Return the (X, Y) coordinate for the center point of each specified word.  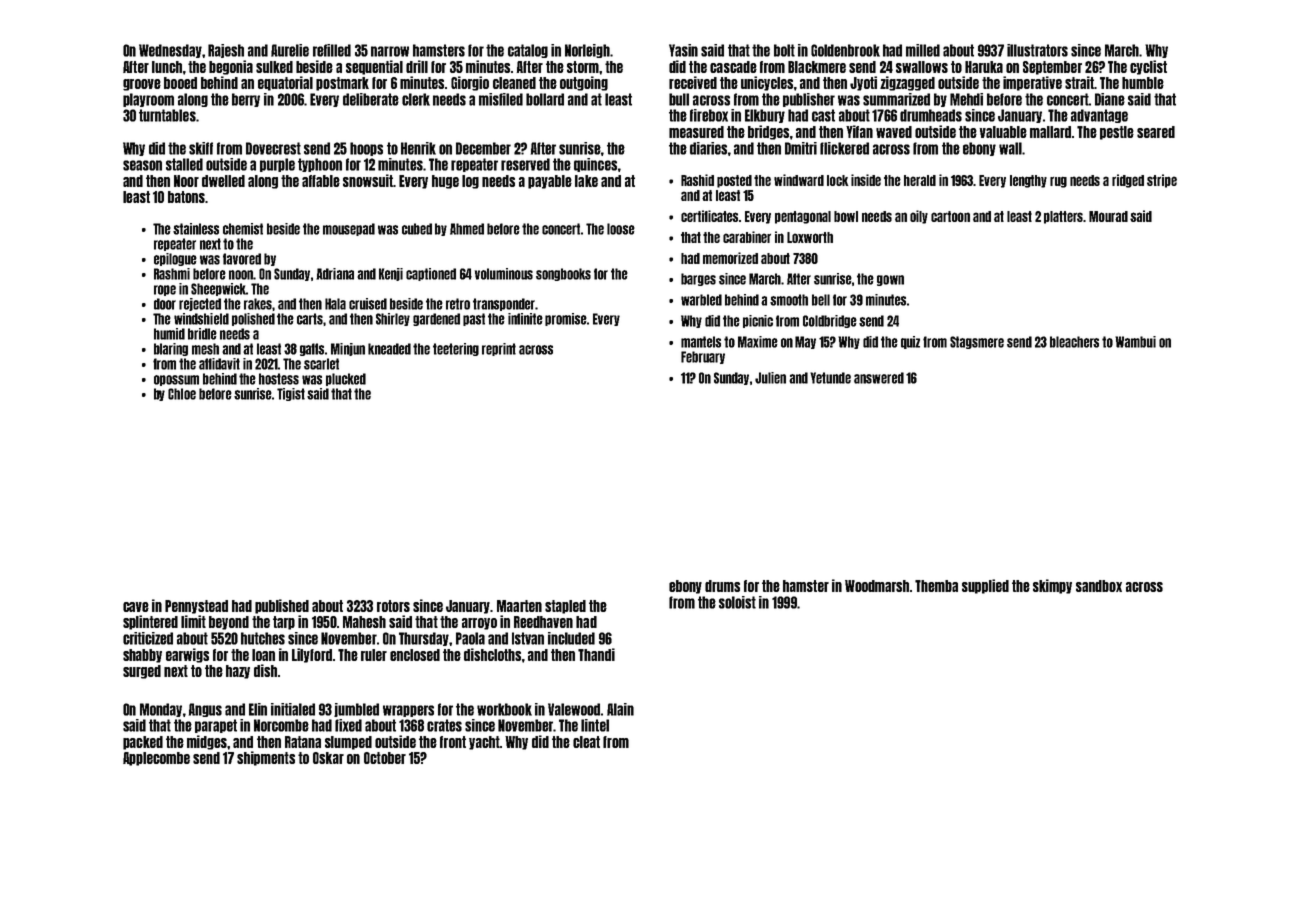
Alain (620, 709)
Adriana (335, 274)
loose (621, 229)
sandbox (1099, 586)
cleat (586, 742)
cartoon (950, 216)
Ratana (303, 742)
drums (722, 586)
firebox (709, 115)
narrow (390, 51)
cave (136, 607)
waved (894, 132)
